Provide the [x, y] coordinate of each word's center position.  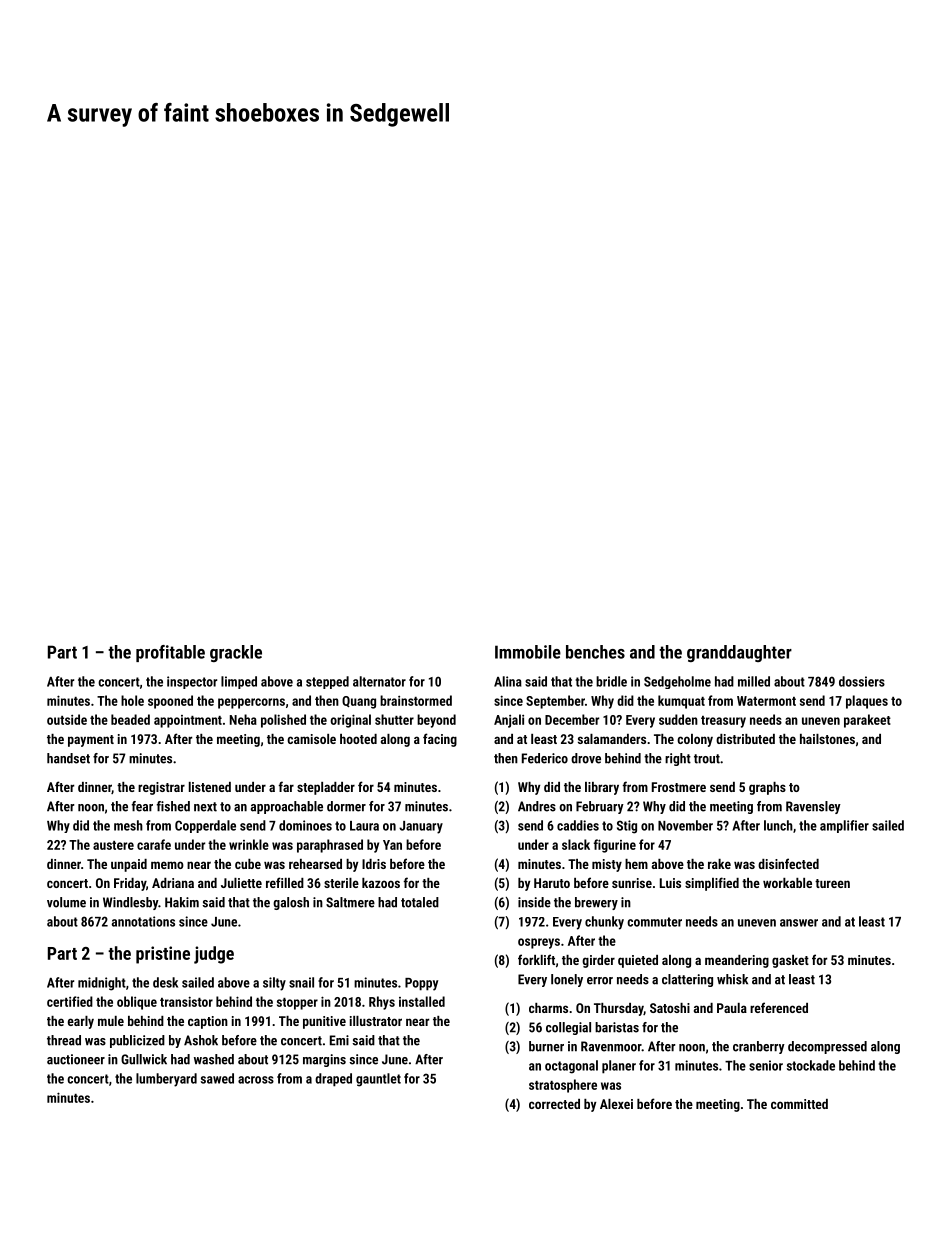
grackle [236, 653]
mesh [128, 825]
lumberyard [166, 1080]
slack [576, 844]
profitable [170, 653]
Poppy [421, 984]
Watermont [766, 701]
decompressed [827, 1047]
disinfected [788, 863]
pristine [163, 955]
